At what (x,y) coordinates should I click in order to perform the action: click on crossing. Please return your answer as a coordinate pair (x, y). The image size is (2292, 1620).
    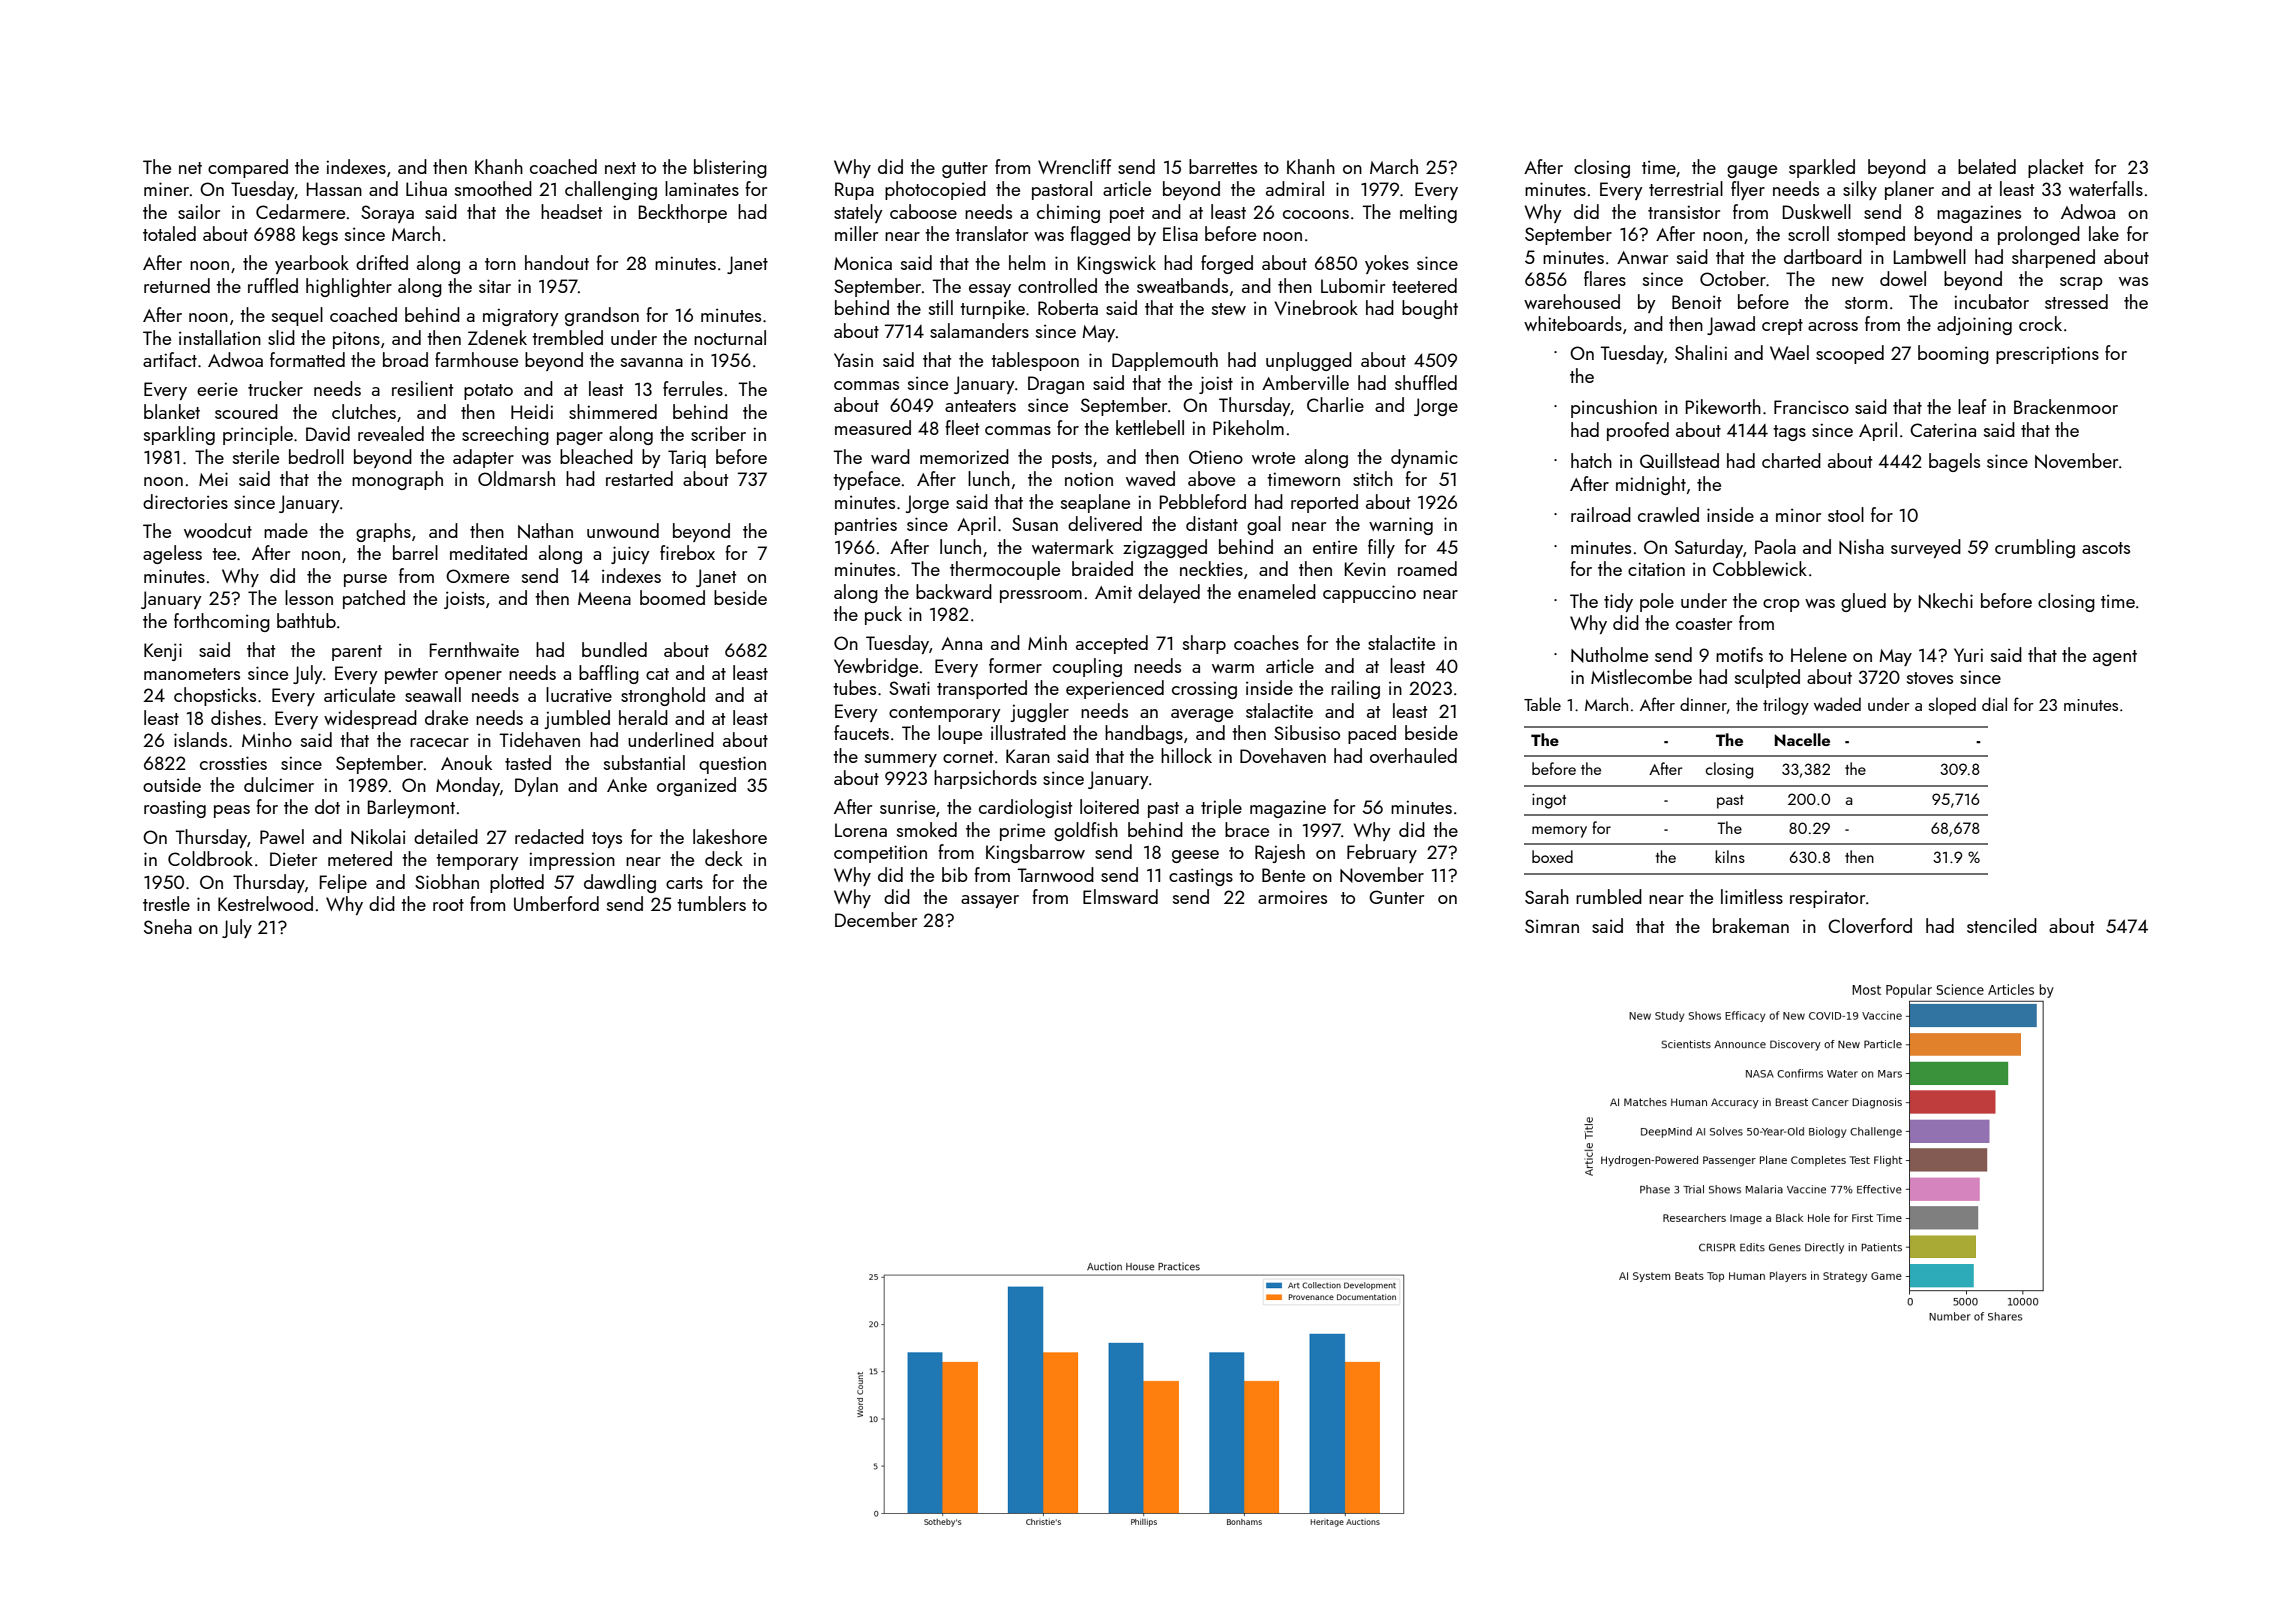
    Looking at the image, I should click on (1204, 690).
